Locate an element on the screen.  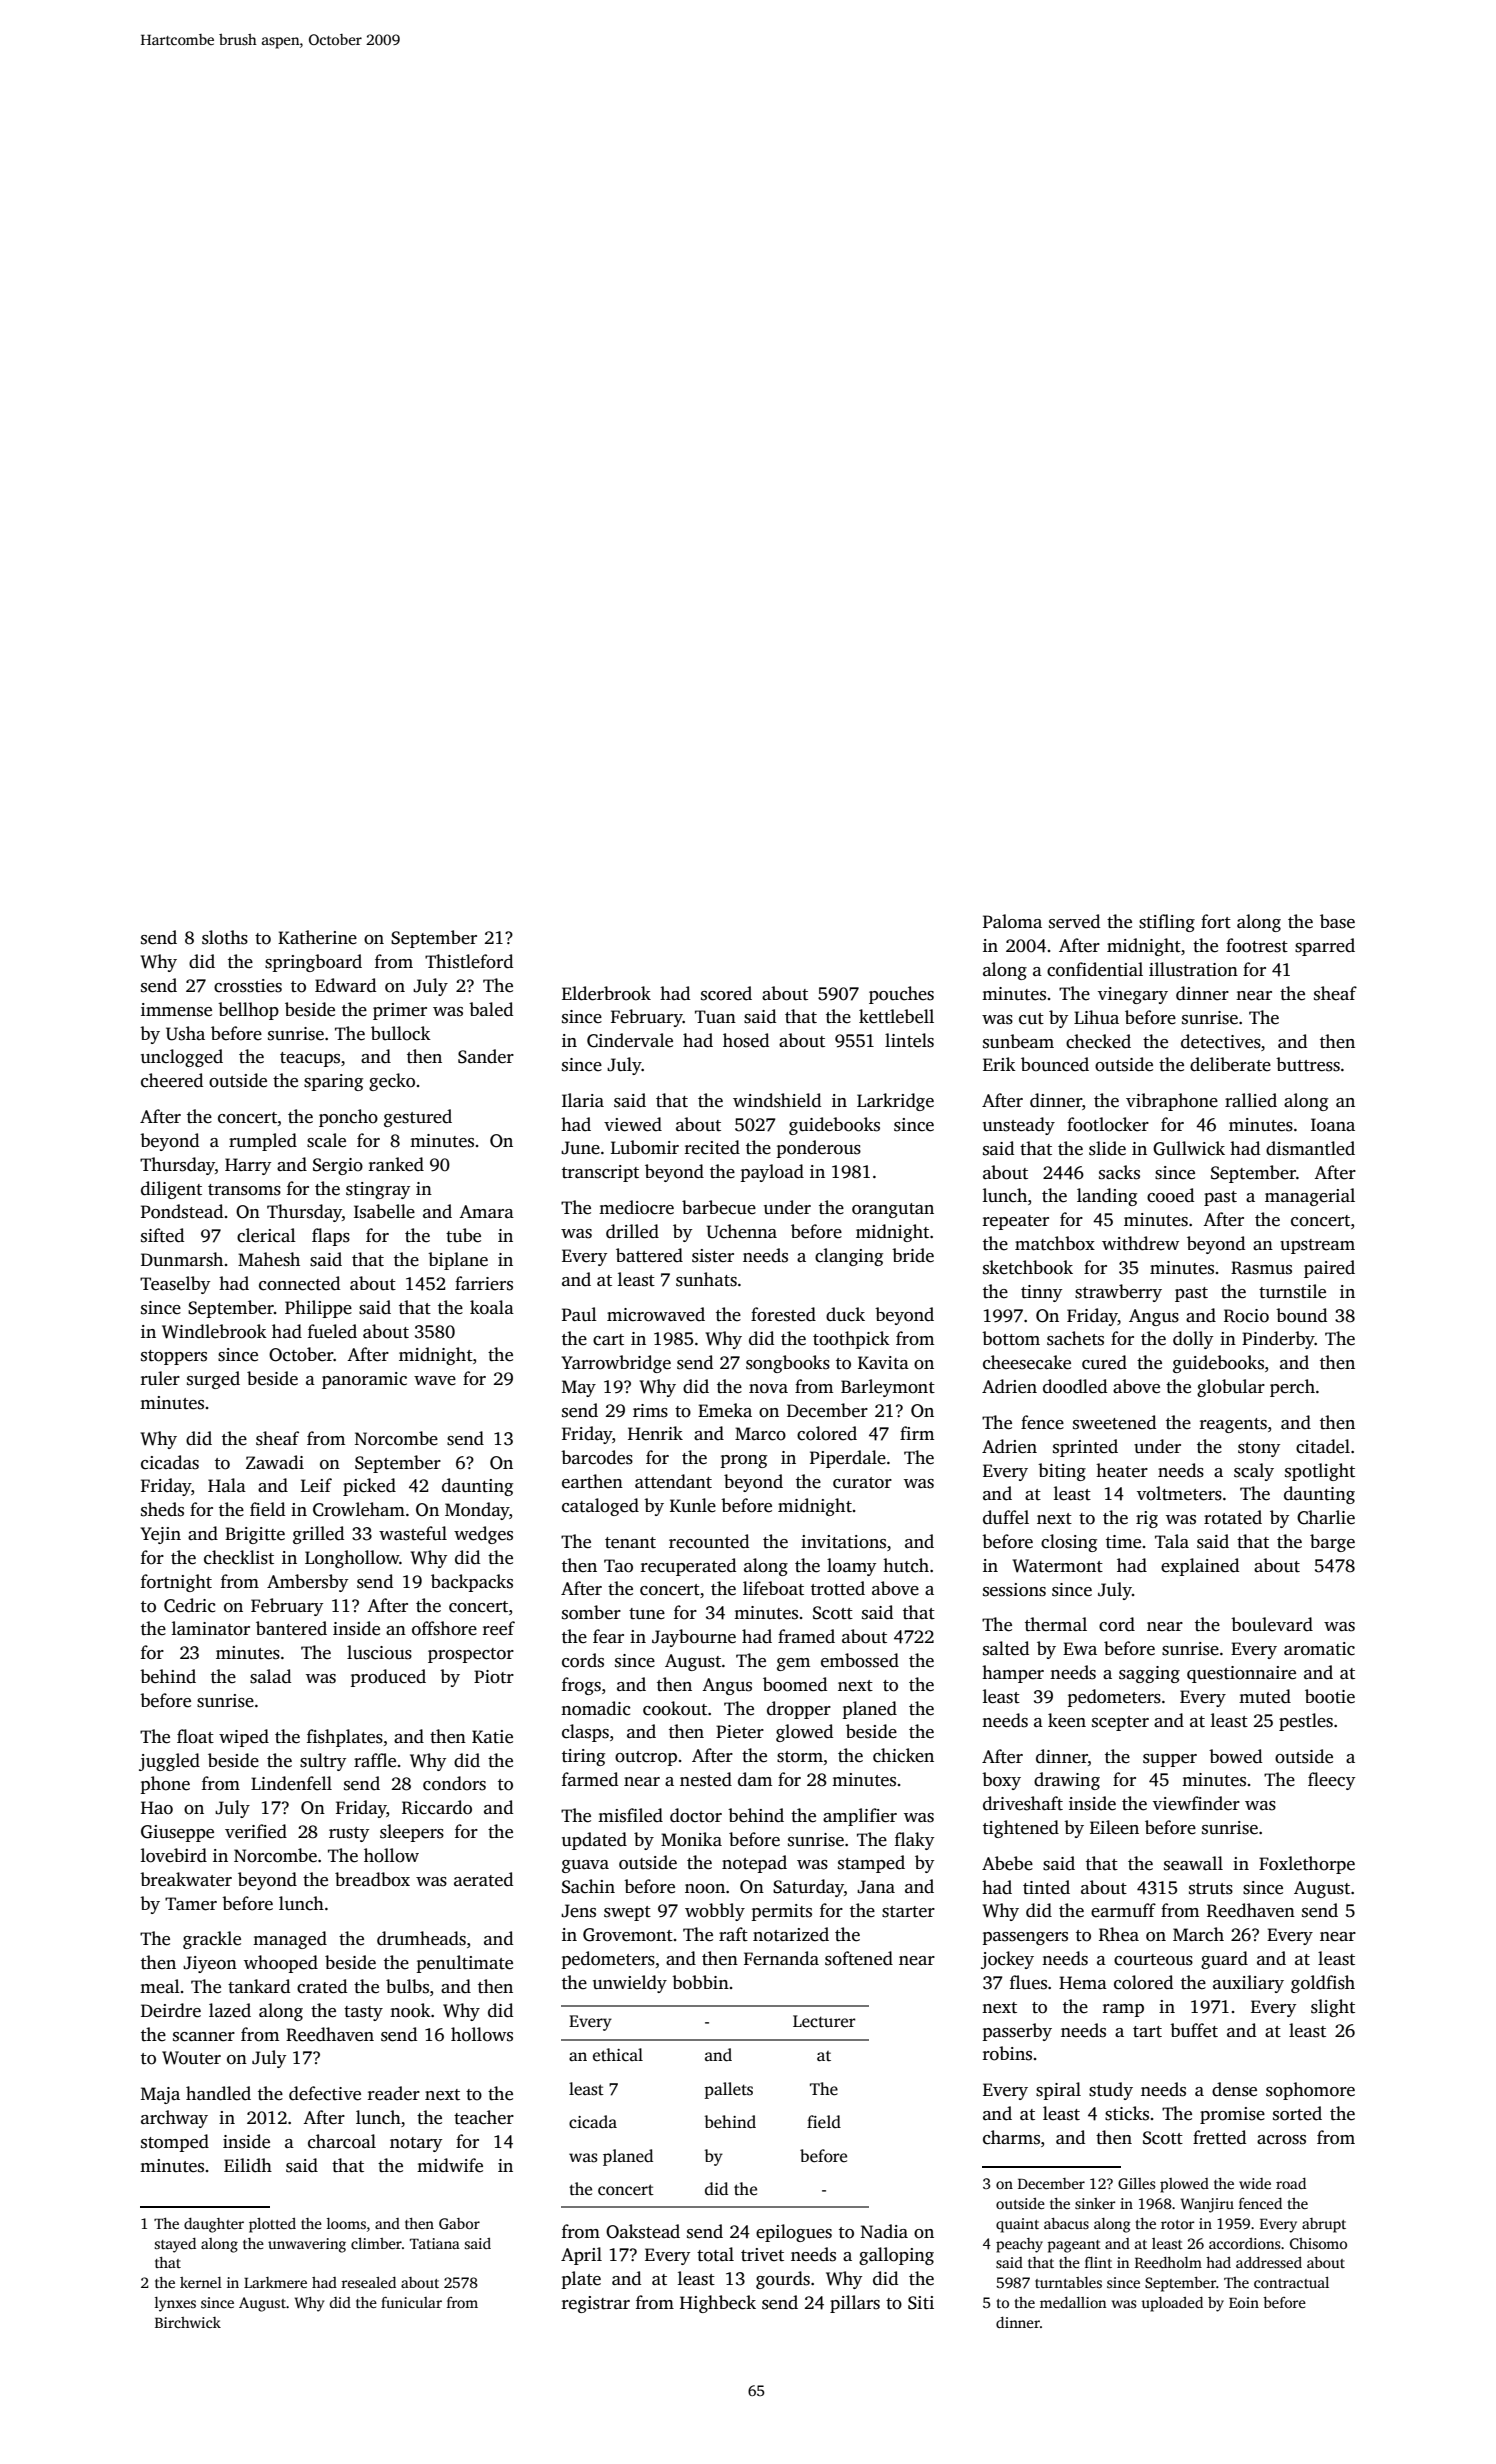
teacups is located at coordinates (310, 1059).
